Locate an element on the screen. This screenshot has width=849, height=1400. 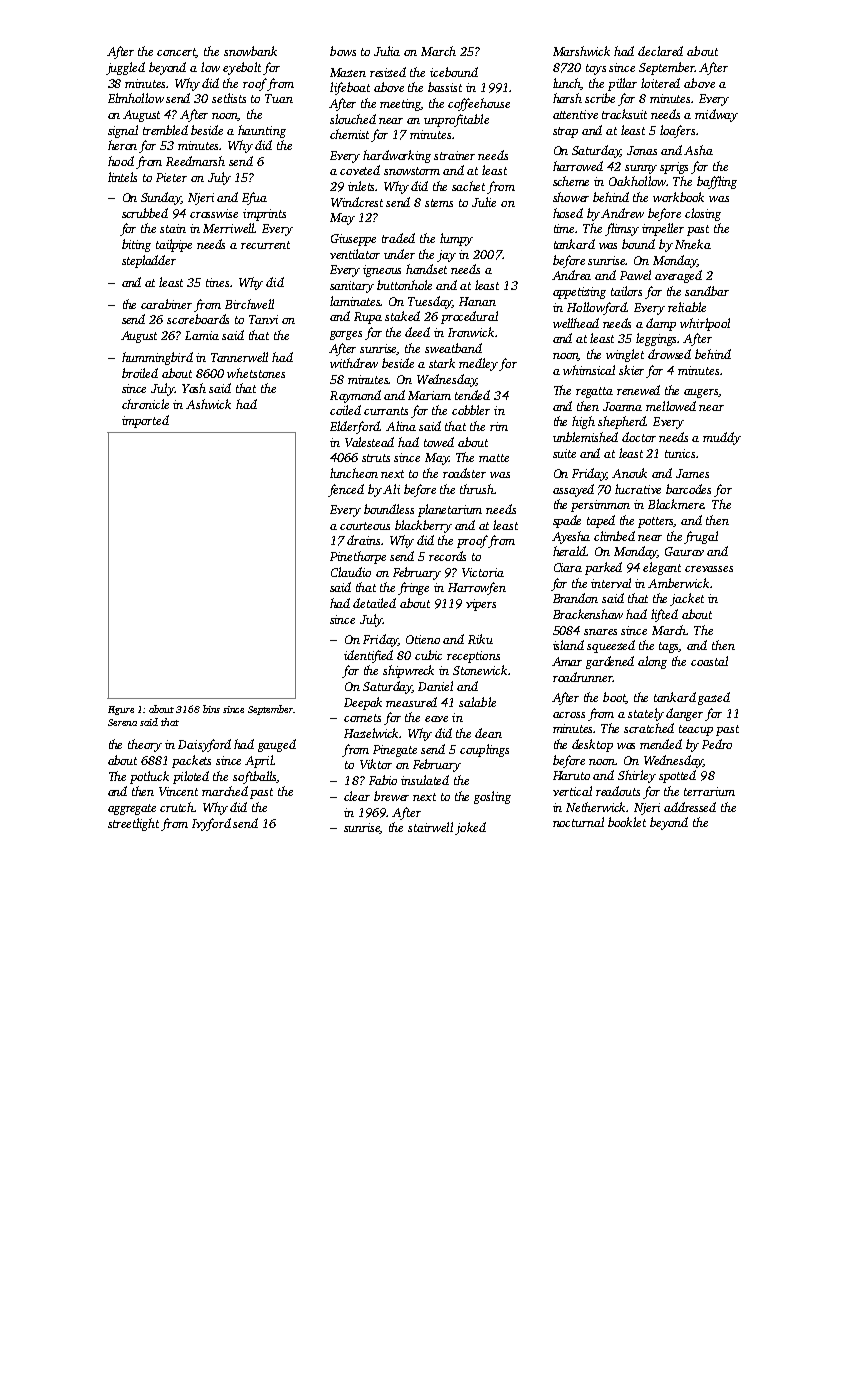
Birchwell is located at coordinates (249, 304).
